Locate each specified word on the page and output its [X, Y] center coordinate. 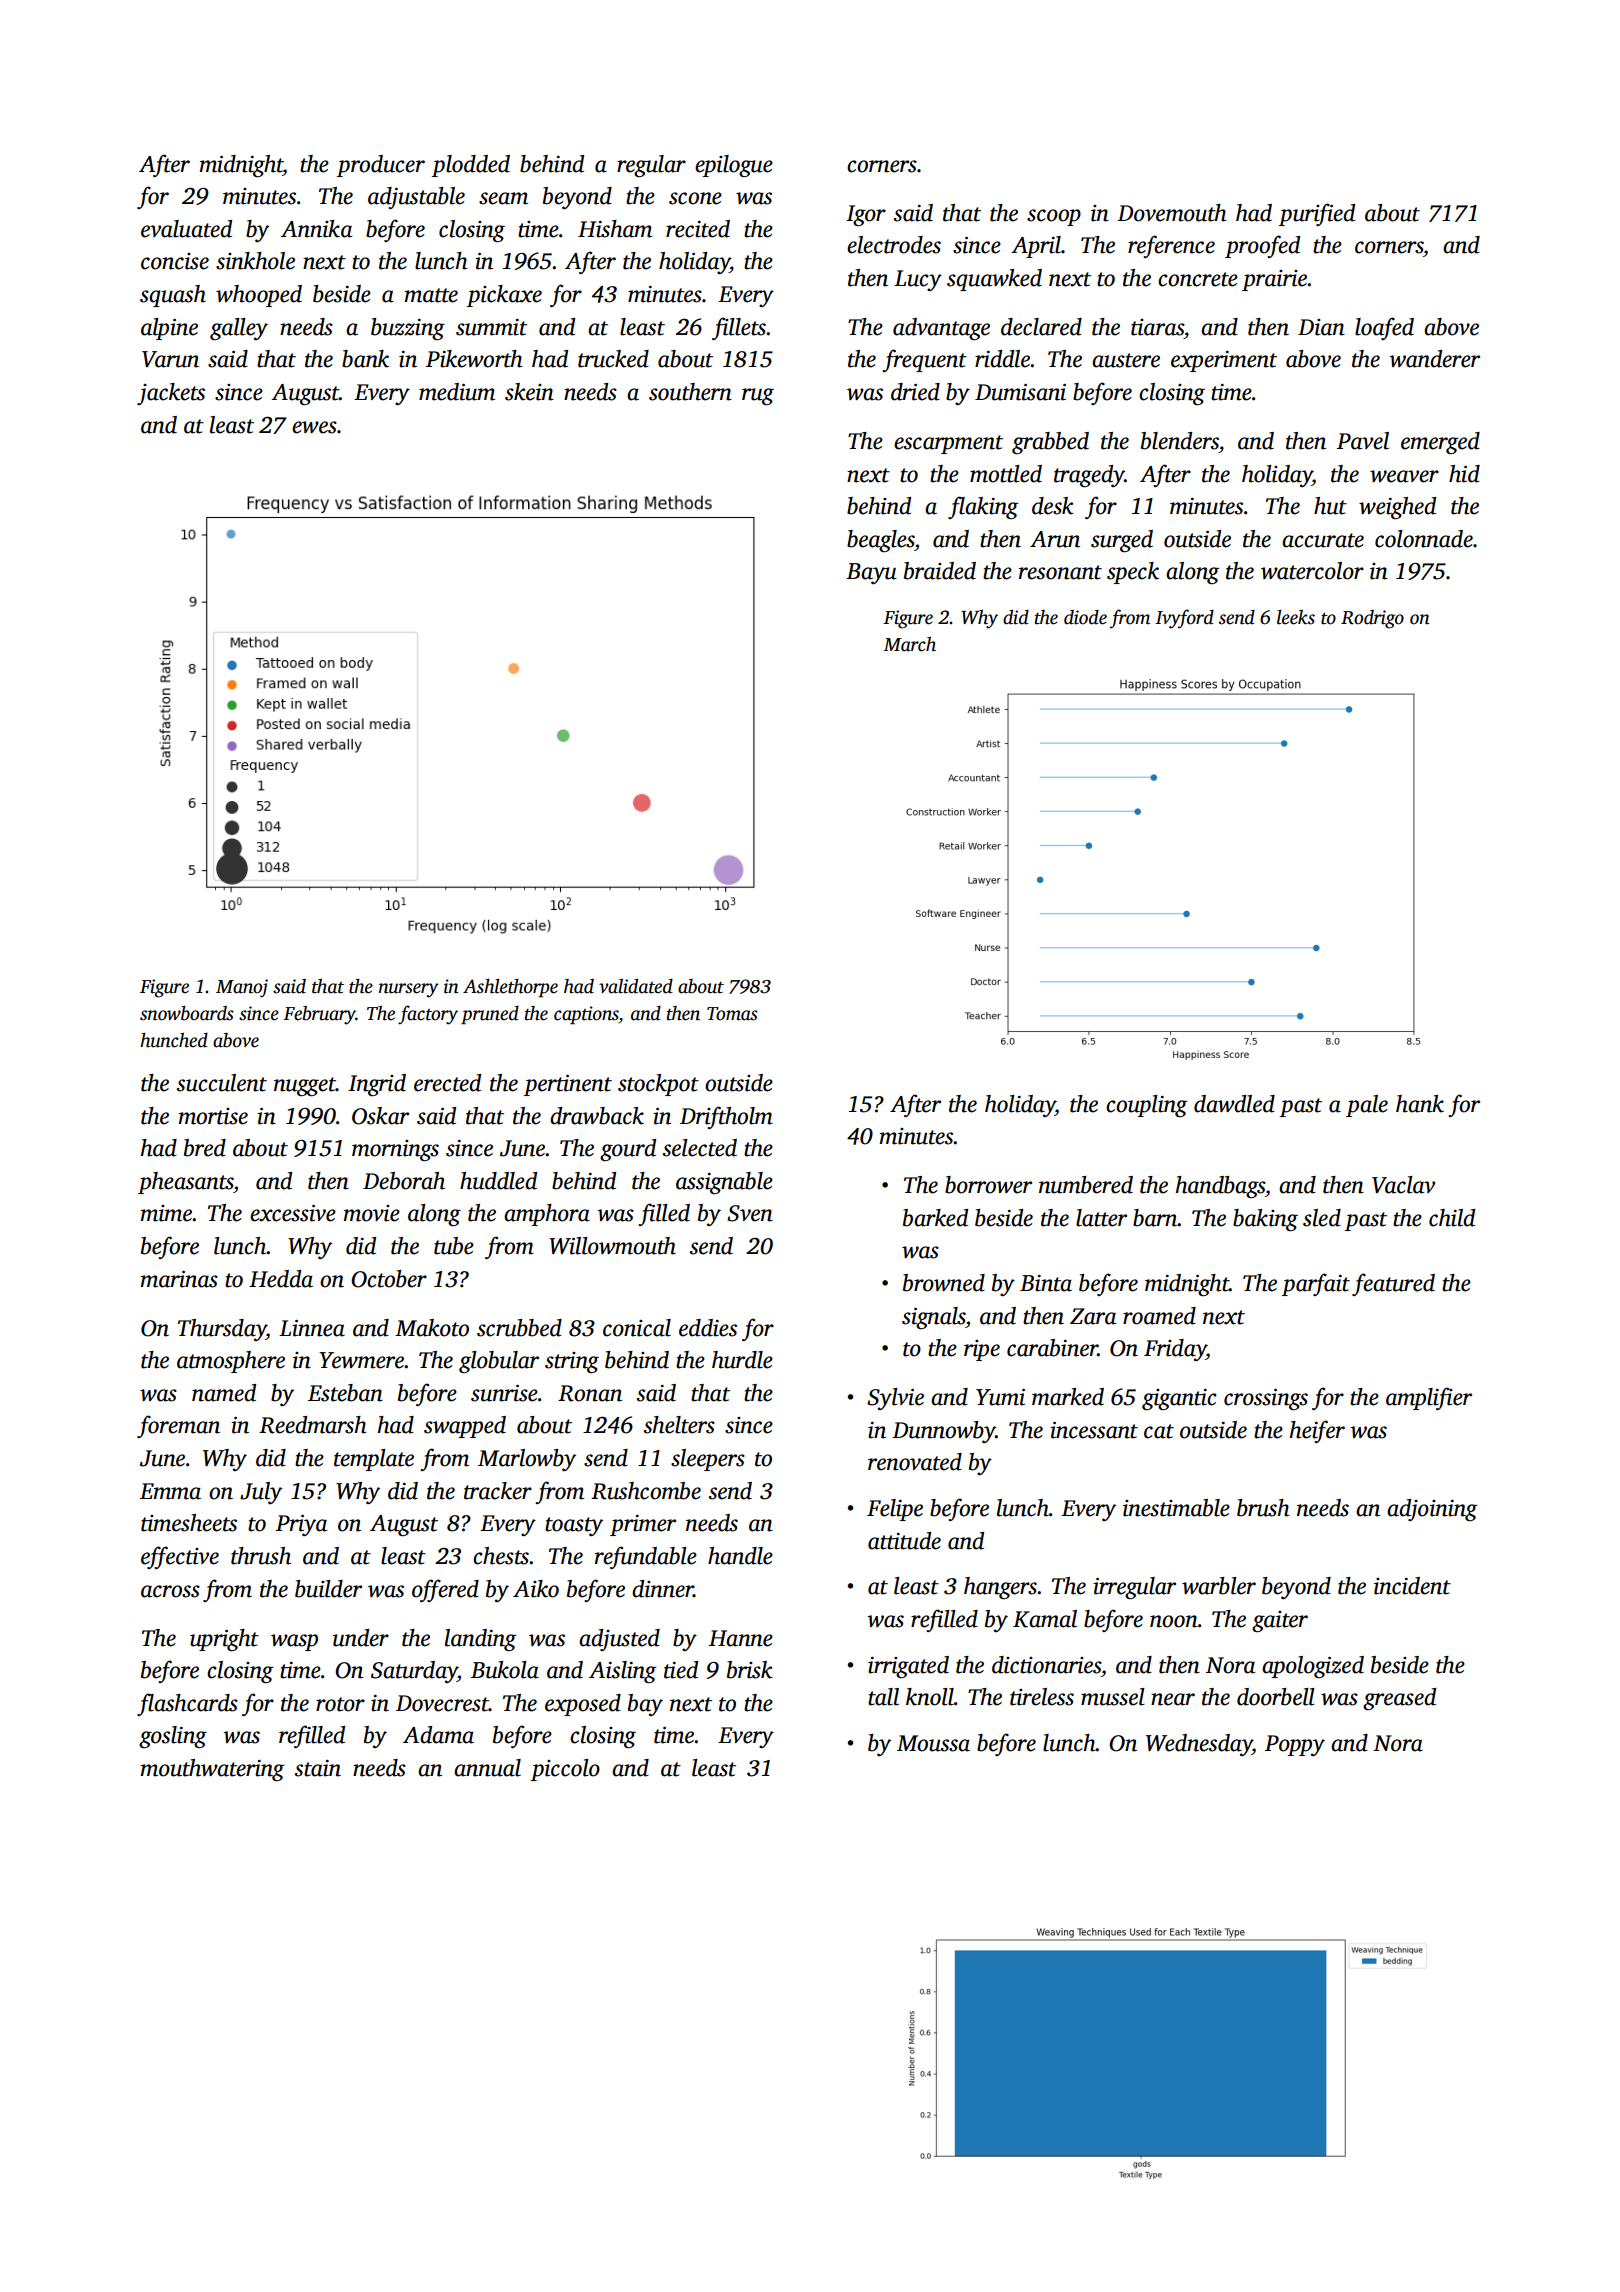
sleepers [708, 1460]
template [374, 1460]
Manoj [242, 988]
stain [318, 1768]
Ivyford [1184, 619]
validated [636, 986]
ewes [314, 427]
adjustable [416, 198]
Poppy [1295, 1745]
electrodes [894, 245]
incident [1412, 1586]
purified [1317, 214]
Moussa [933, 1743]
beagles [881, 541]
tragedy [1089, 476]
